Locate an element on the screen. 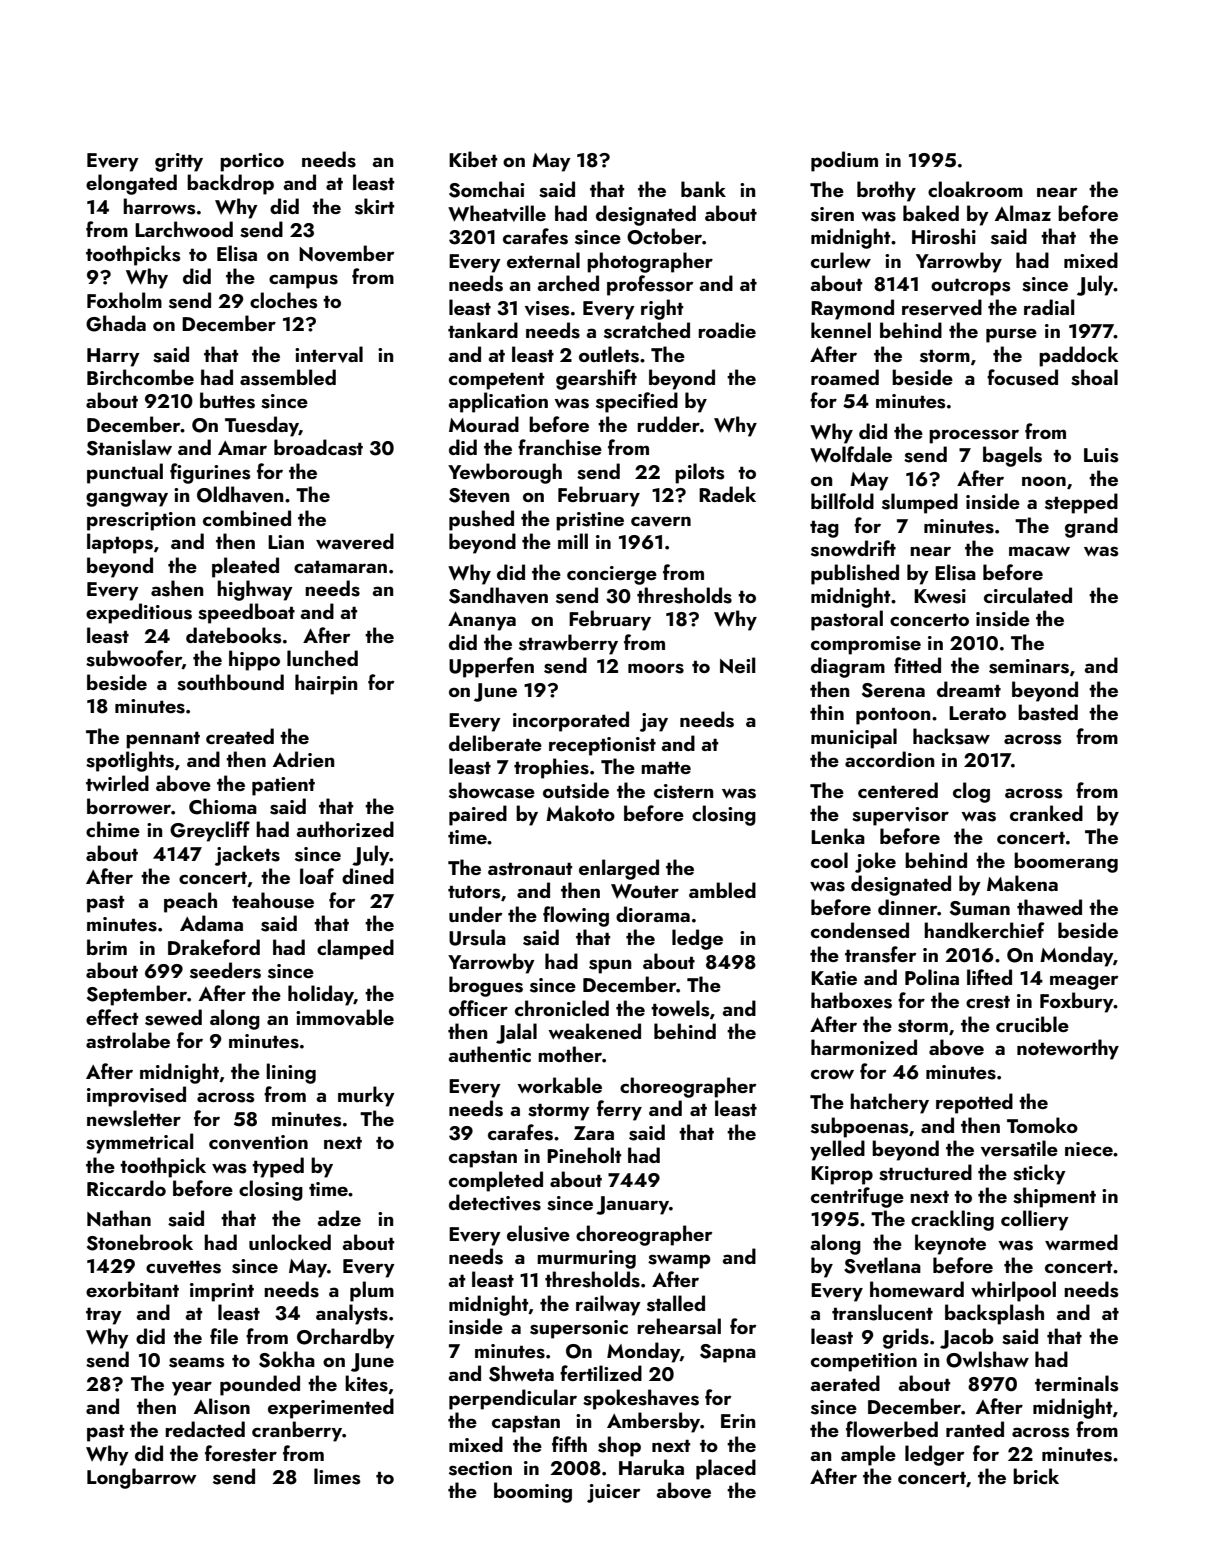 The image size is (1205, 1560). Yewborough is located at coordinates (505, 473).
